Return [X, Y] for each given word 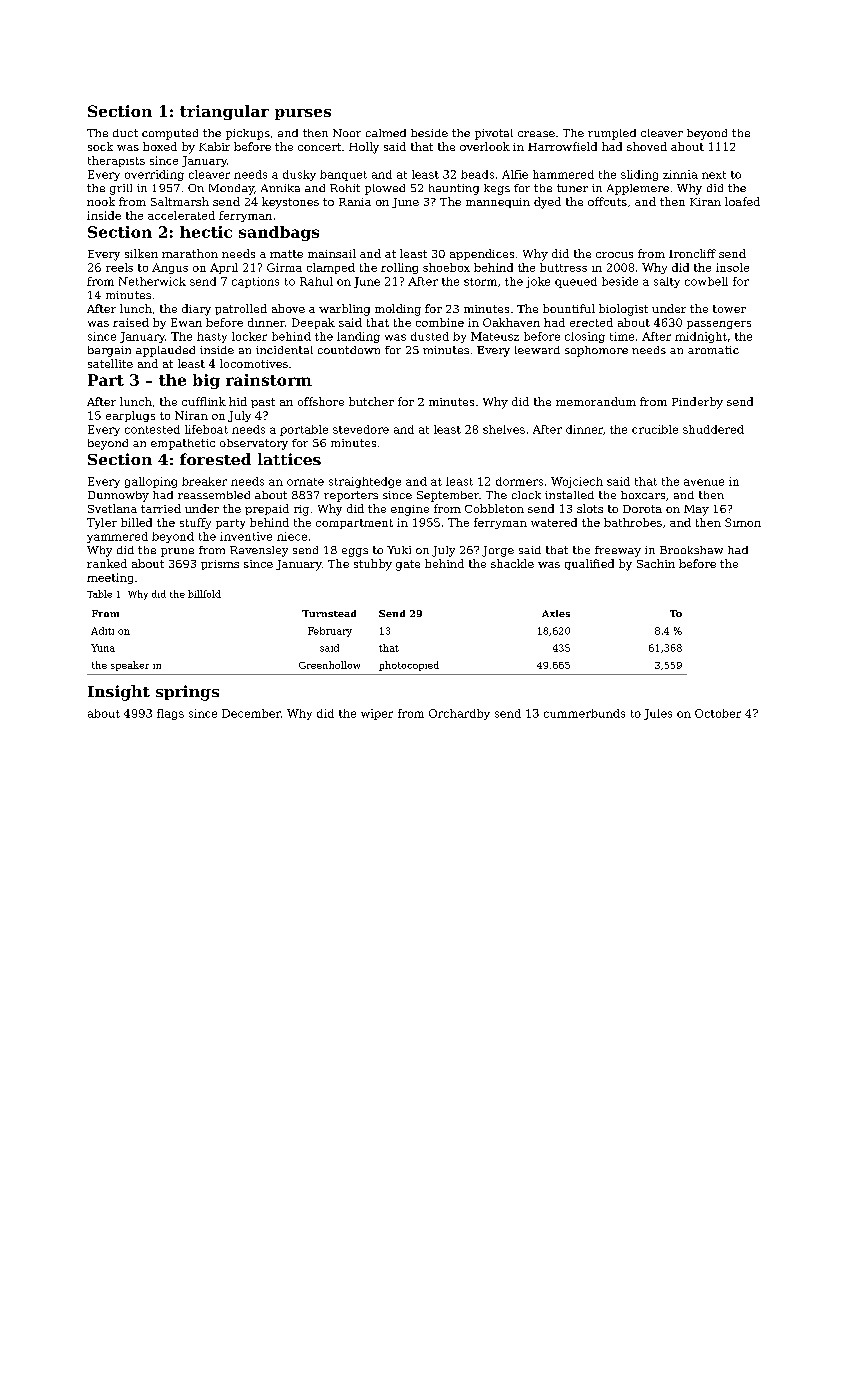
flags [170, 714]
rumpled [612, 134]
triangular [224, 112]
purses [303, 114]
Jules [658, 714]
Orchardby [459, 714]
